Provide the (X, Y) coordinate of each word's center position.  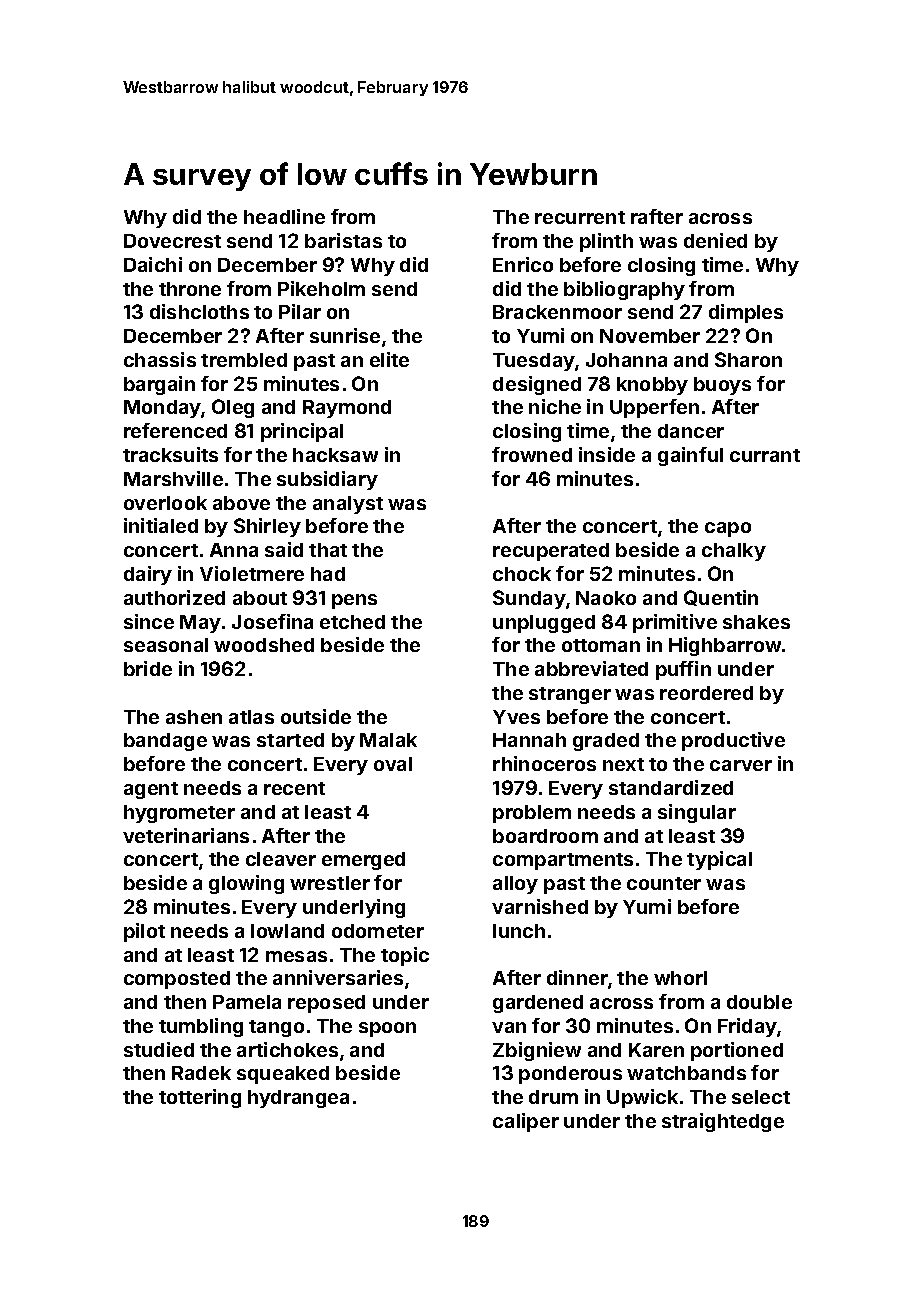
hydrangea (298, 1099)
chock (522, 574)
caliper (526, 1122)
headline (284, 216)
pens (354, 601)
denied (715, 240)
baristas (343, 240)
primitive (675, 623)
